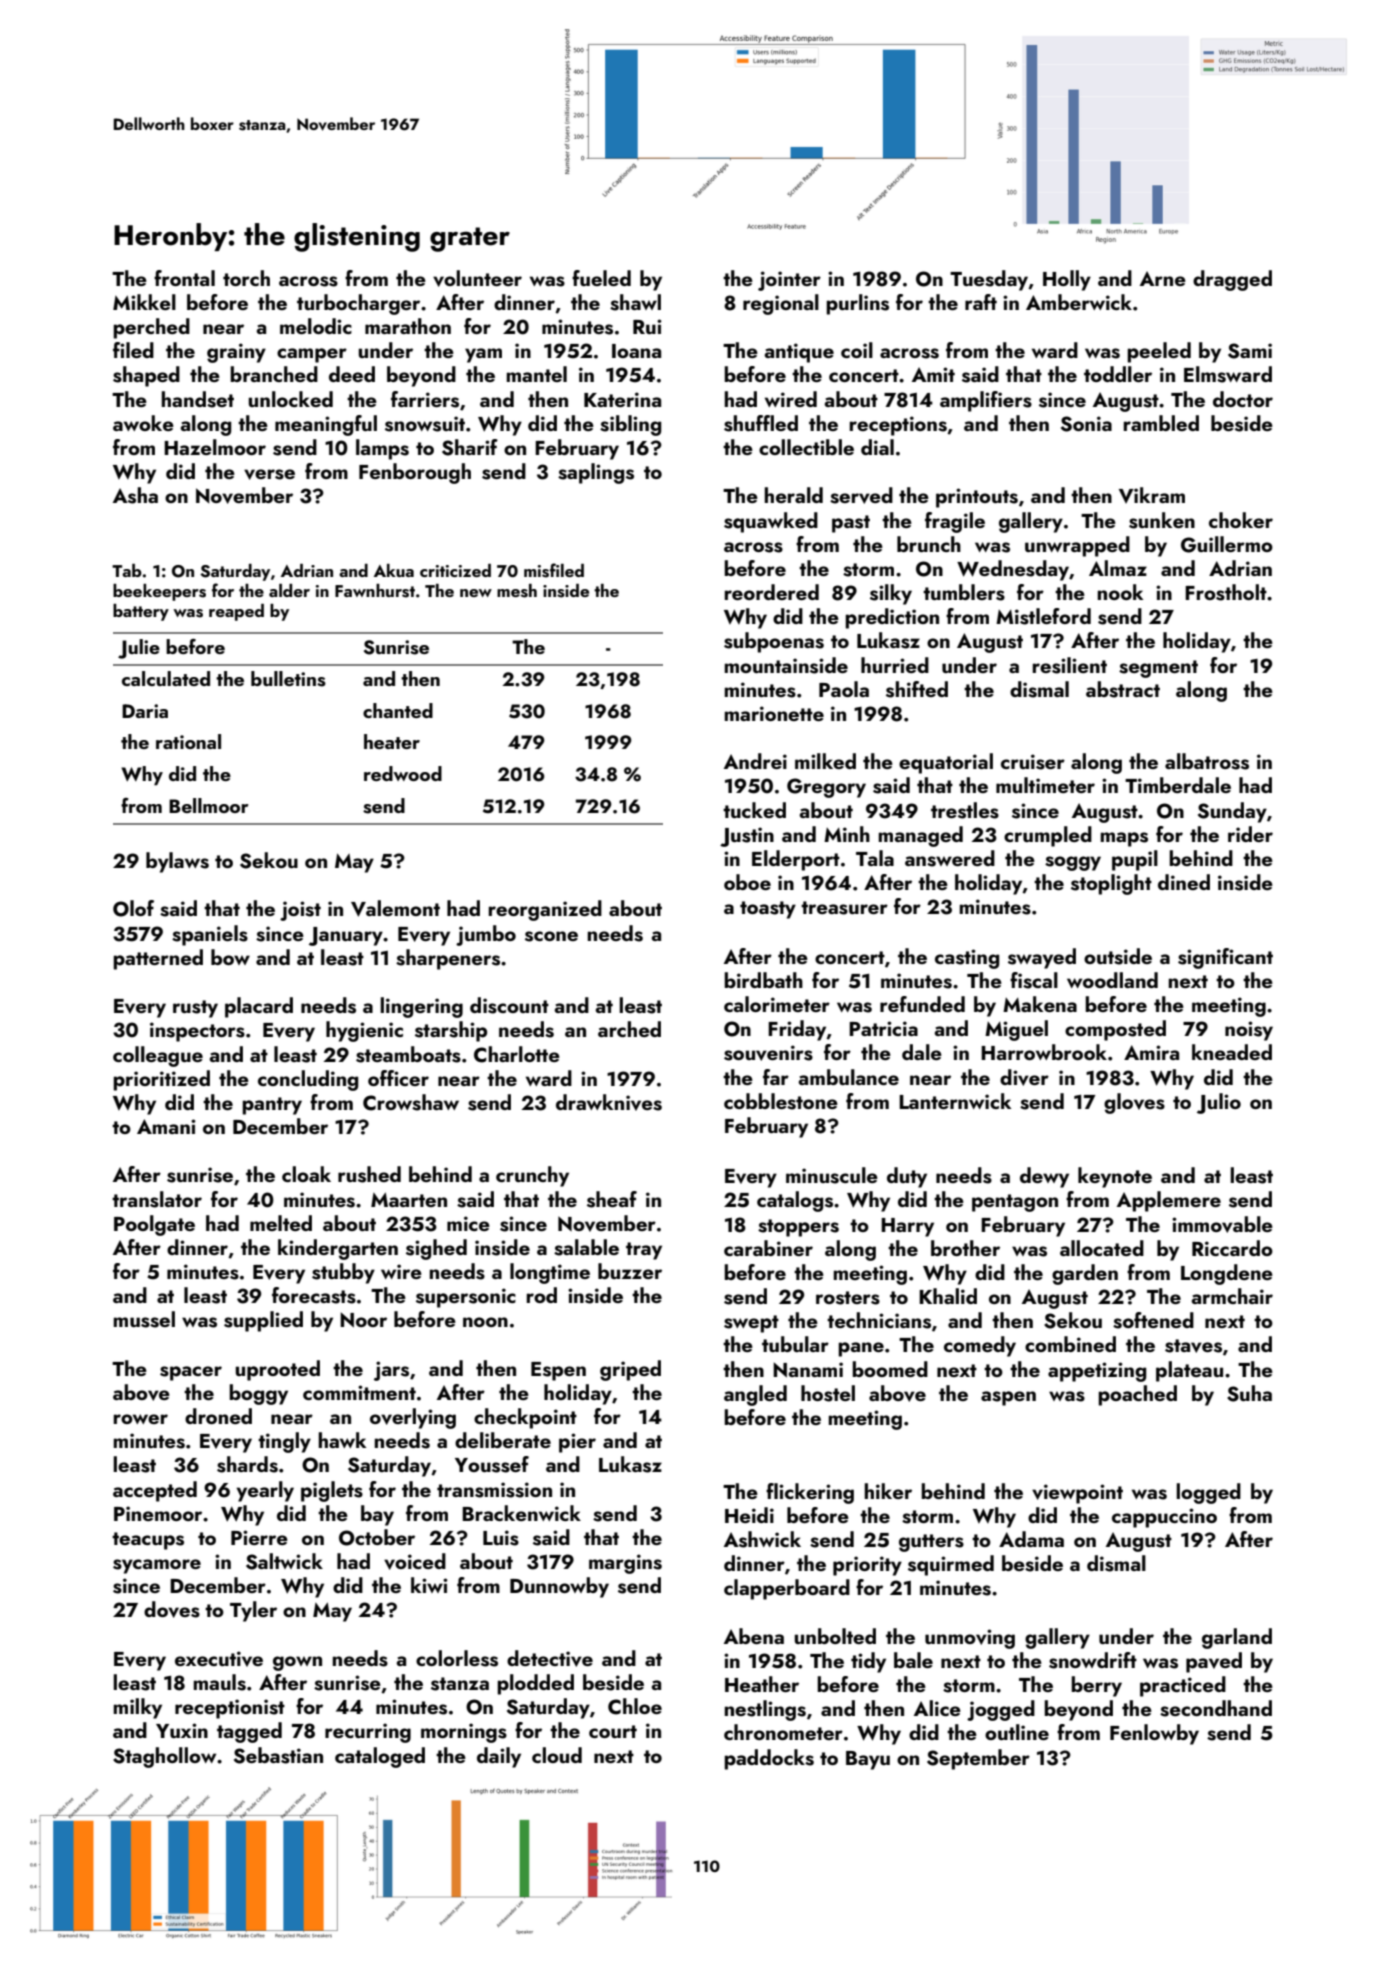 The height and width of the screenshot is (1969, 1386). I want to click on treasurer, so click(844, 908).
